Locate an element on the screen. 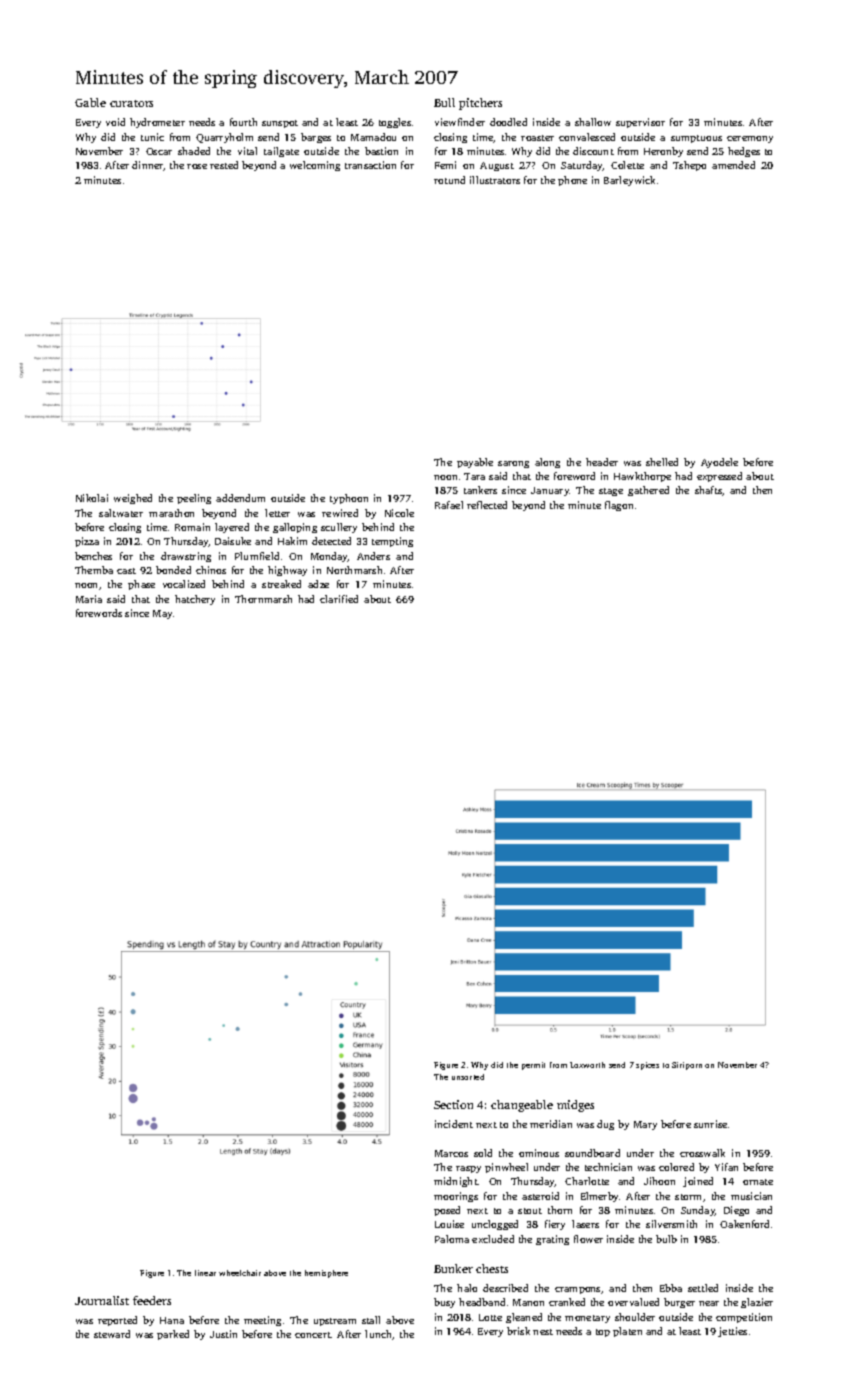 The width and height of the screenshot is (849, 1400). brisk is located at coordinates (518, 1331).
